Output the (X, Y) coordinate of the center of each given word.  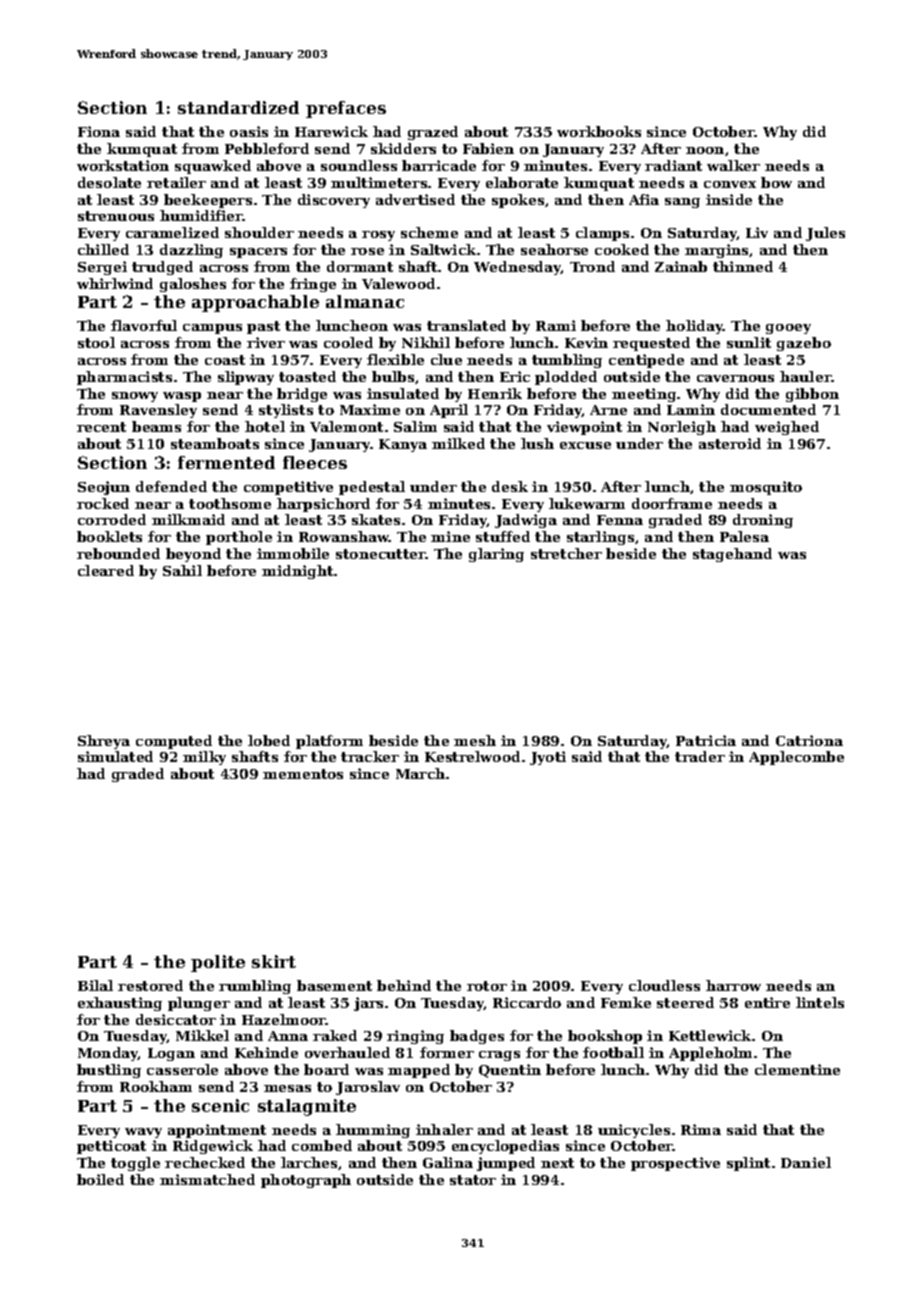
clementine (797, 1069)
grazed (433, 133)
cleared (106, 570)
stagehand (732, 555)
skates (376, 519)
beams (156, 426)
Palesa (744, 536)
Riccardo (527, 1002)
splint (748, 1164)
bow (776, 182)
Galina (448, 1162)
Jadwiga (526, 521)
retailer (176, 182)
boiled (100, 1179)
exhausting (120, 1004)
